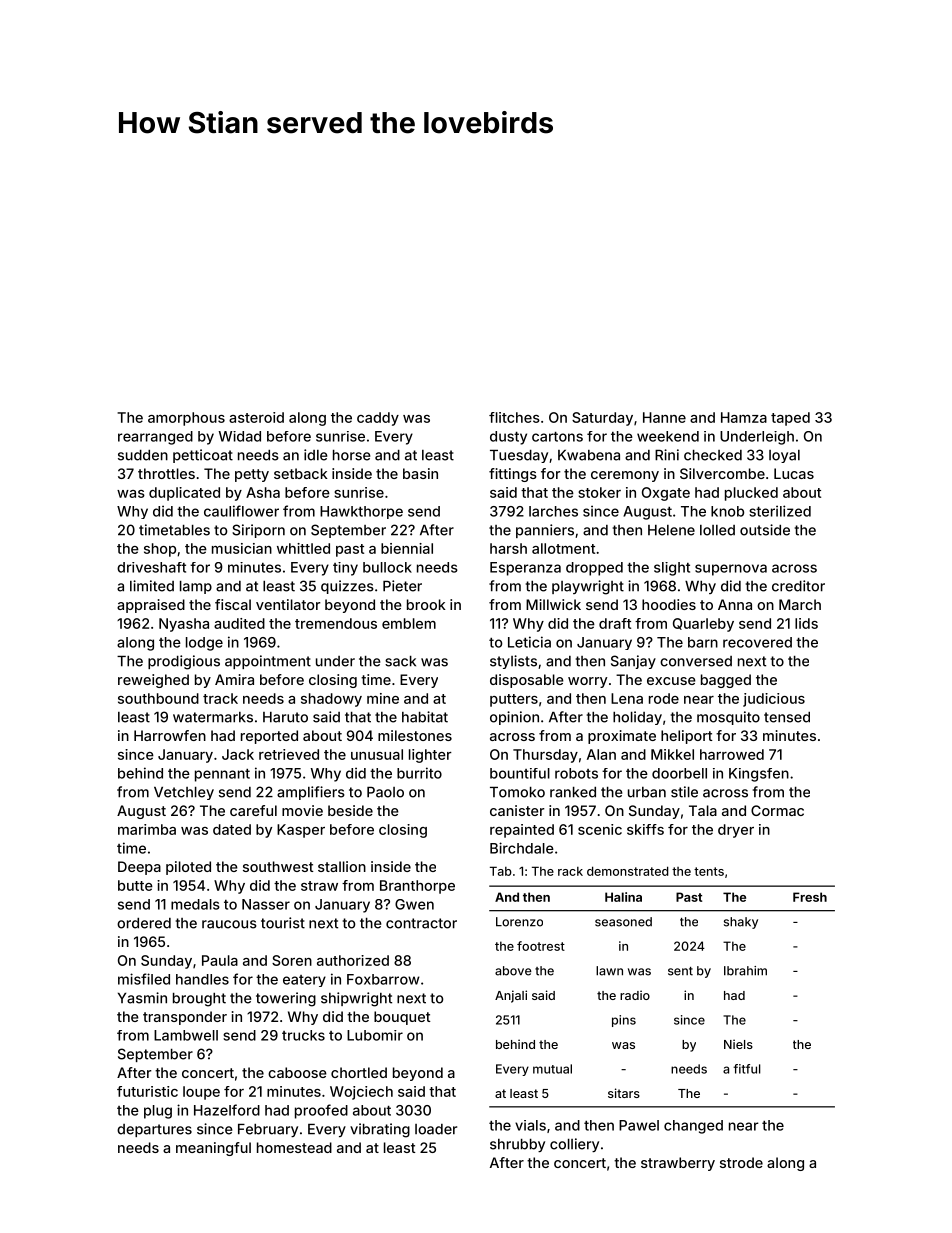 The height and width of the image is (1233, 952). What do you see at coordinates (637, 718) in the image?
I see `holiday` at bounding box center [637, 718].
